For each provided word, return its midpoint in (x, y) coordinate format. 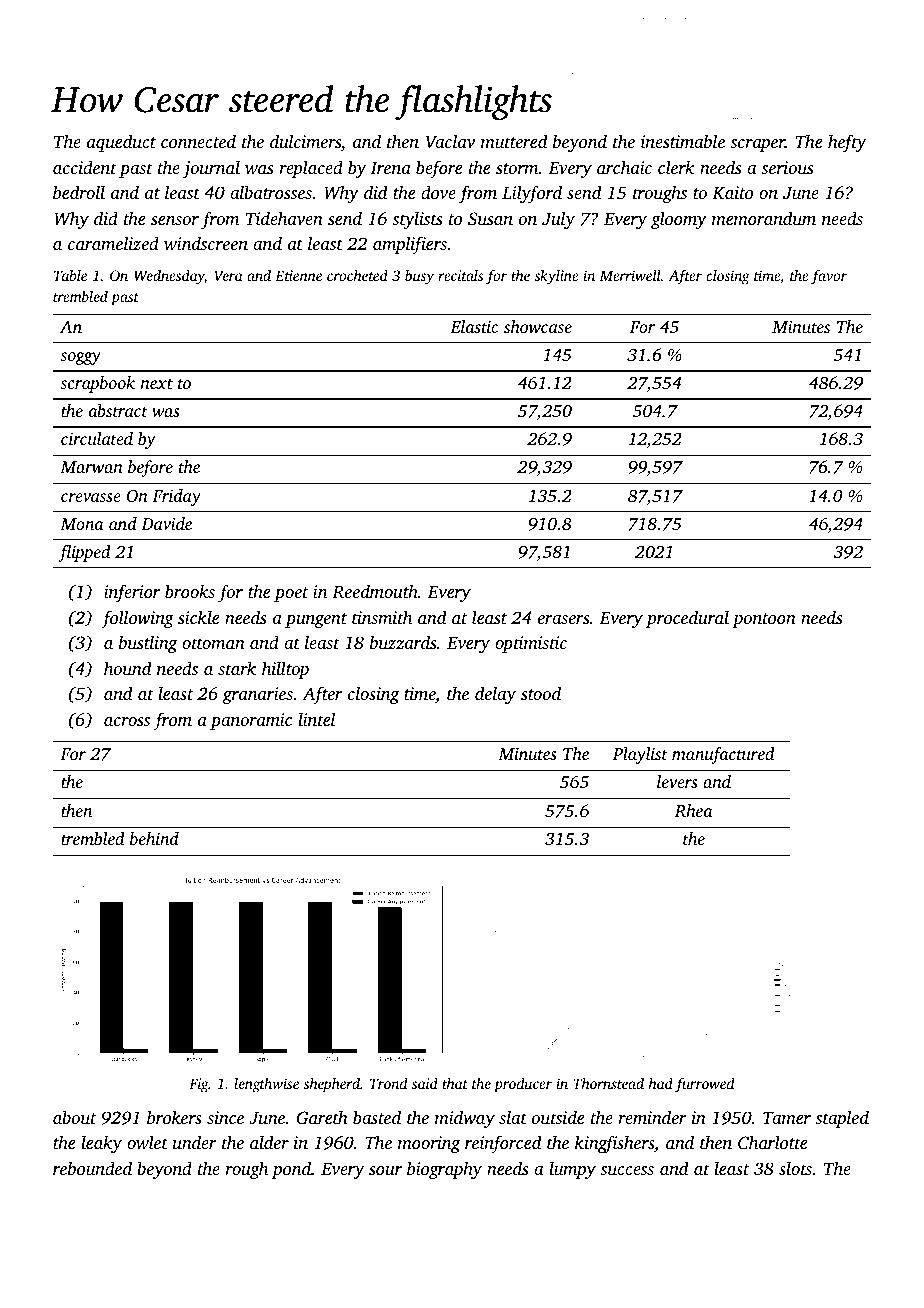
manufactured (723, 755)
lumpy (572, 1170)
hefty (847, 143)
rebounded (92, 1168)
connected (198, 141)
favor (829, 277)
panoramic (251, 721)
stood (541, 693)
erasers (563, 619)
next (157, 384)
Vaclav (450, 141)
